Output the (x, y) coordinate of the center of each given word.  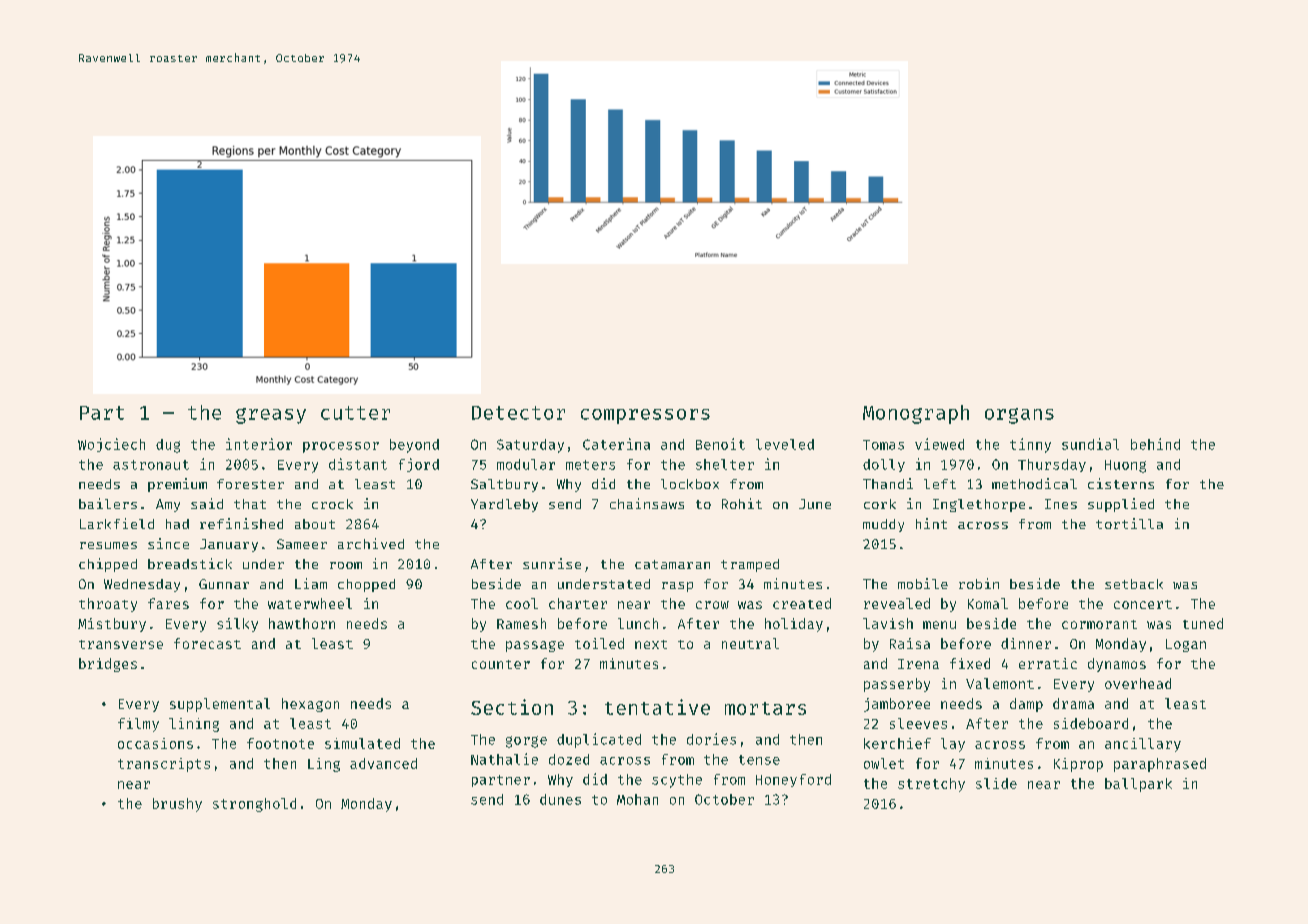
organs (1019, 416)
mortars (765, 708)
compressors (645, 416)
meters (590, 465)
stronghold (254, 805)
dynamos (1117, 665)
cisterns (1121, 483)
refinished (241, 523)
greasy (271, 416)
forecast (207, 643)
